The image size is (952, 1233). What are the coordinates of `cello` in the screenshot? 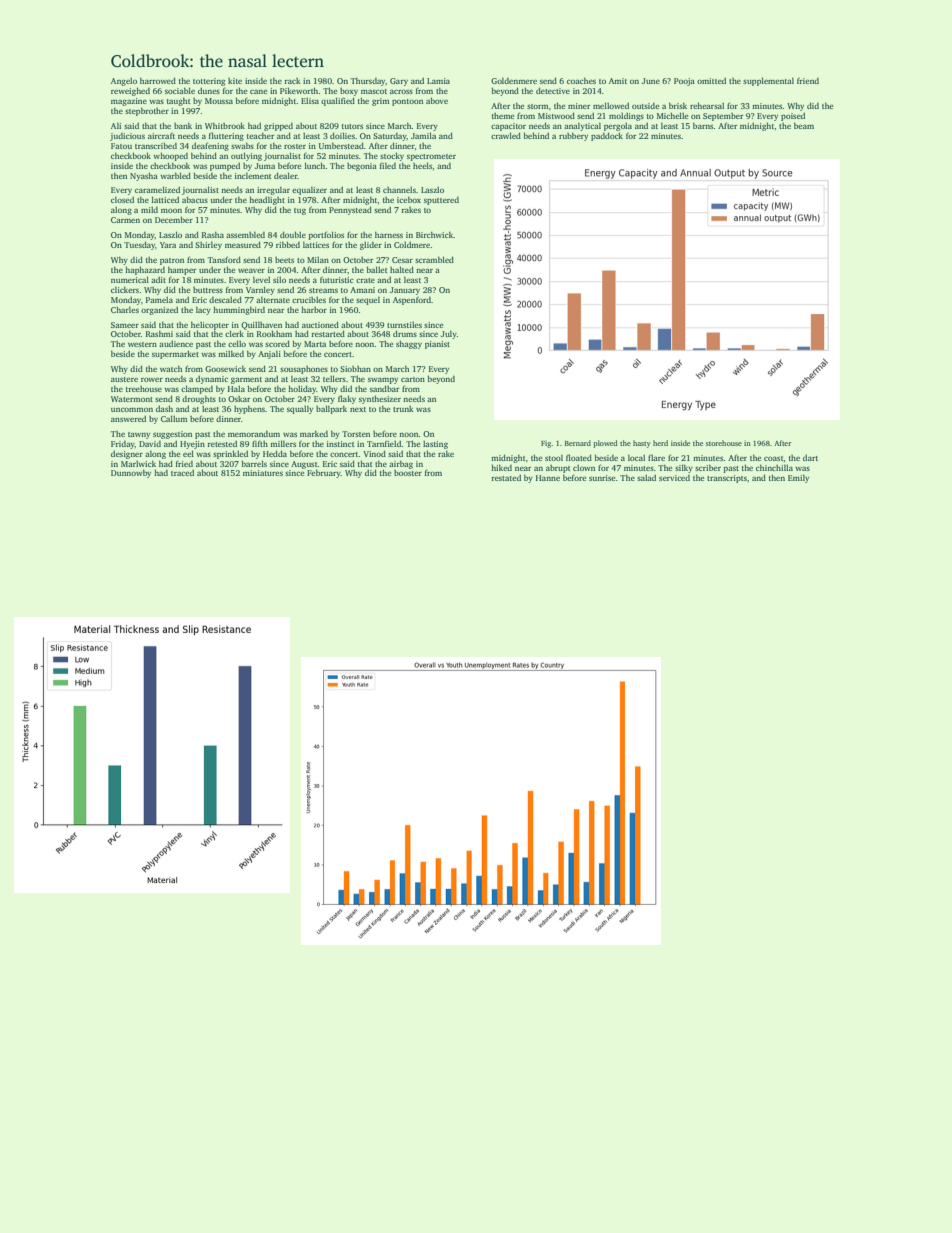 It's located at (237, 343).
